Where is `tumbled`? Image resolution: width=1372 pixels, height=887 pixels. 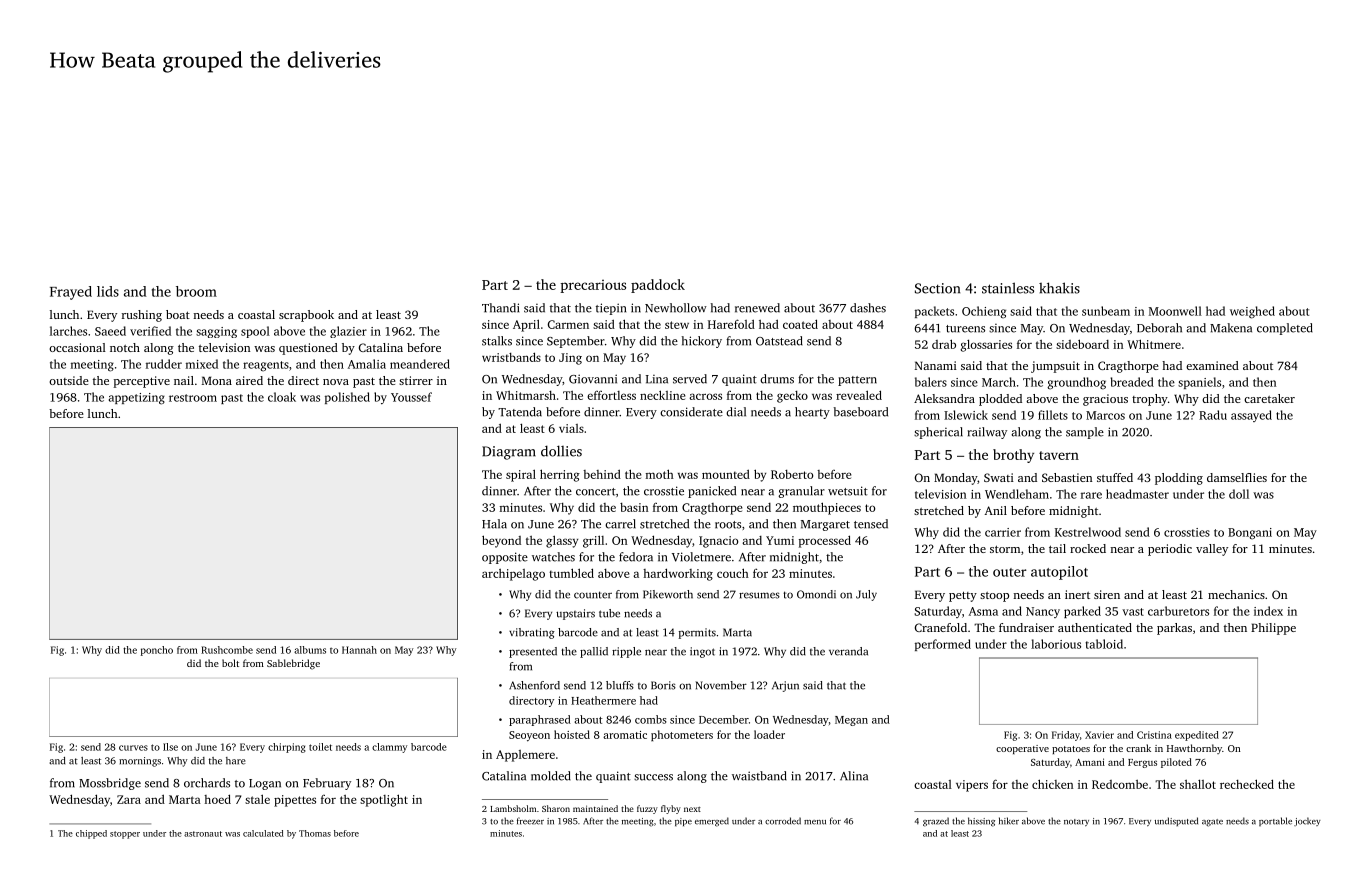
tumbled is located at coordinates (571, 573).
